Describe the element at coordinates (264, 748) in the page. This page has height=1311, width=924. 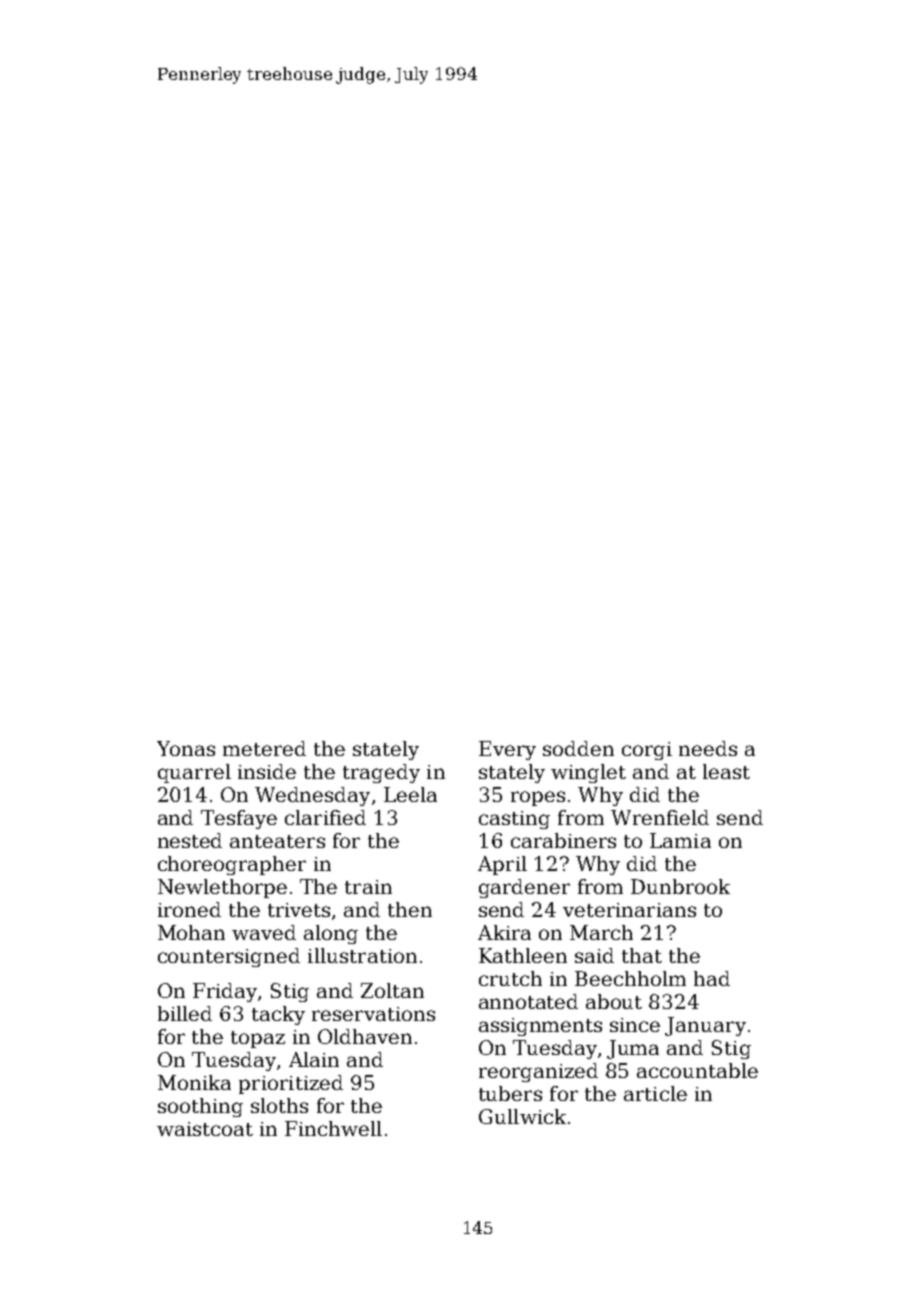
I see `metered` at that location.
